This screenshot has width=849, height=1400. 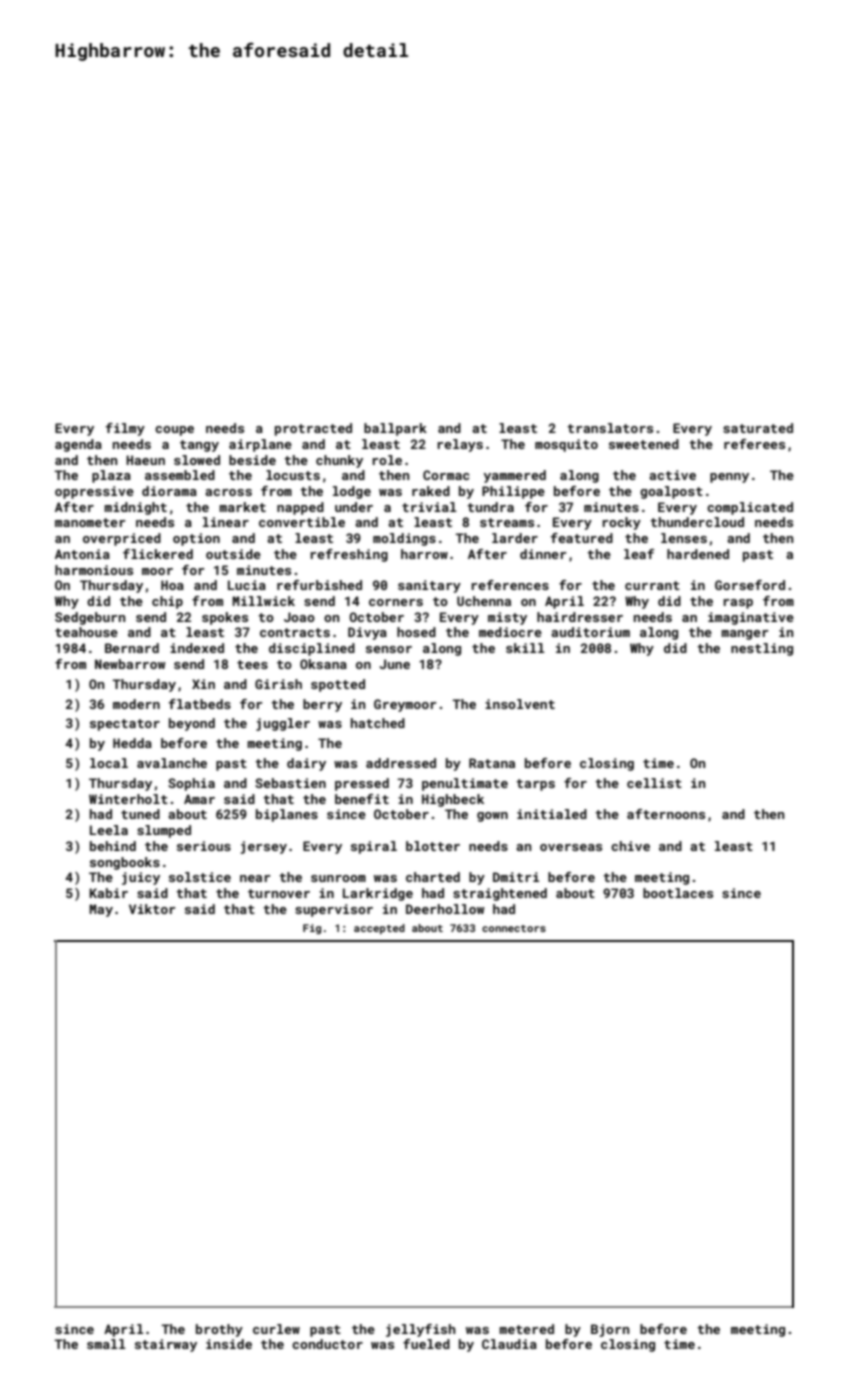 What do you see at coordinates (276, 1329) in the screenshot?
I see `curlew` at bounding box center [276, 1329].
